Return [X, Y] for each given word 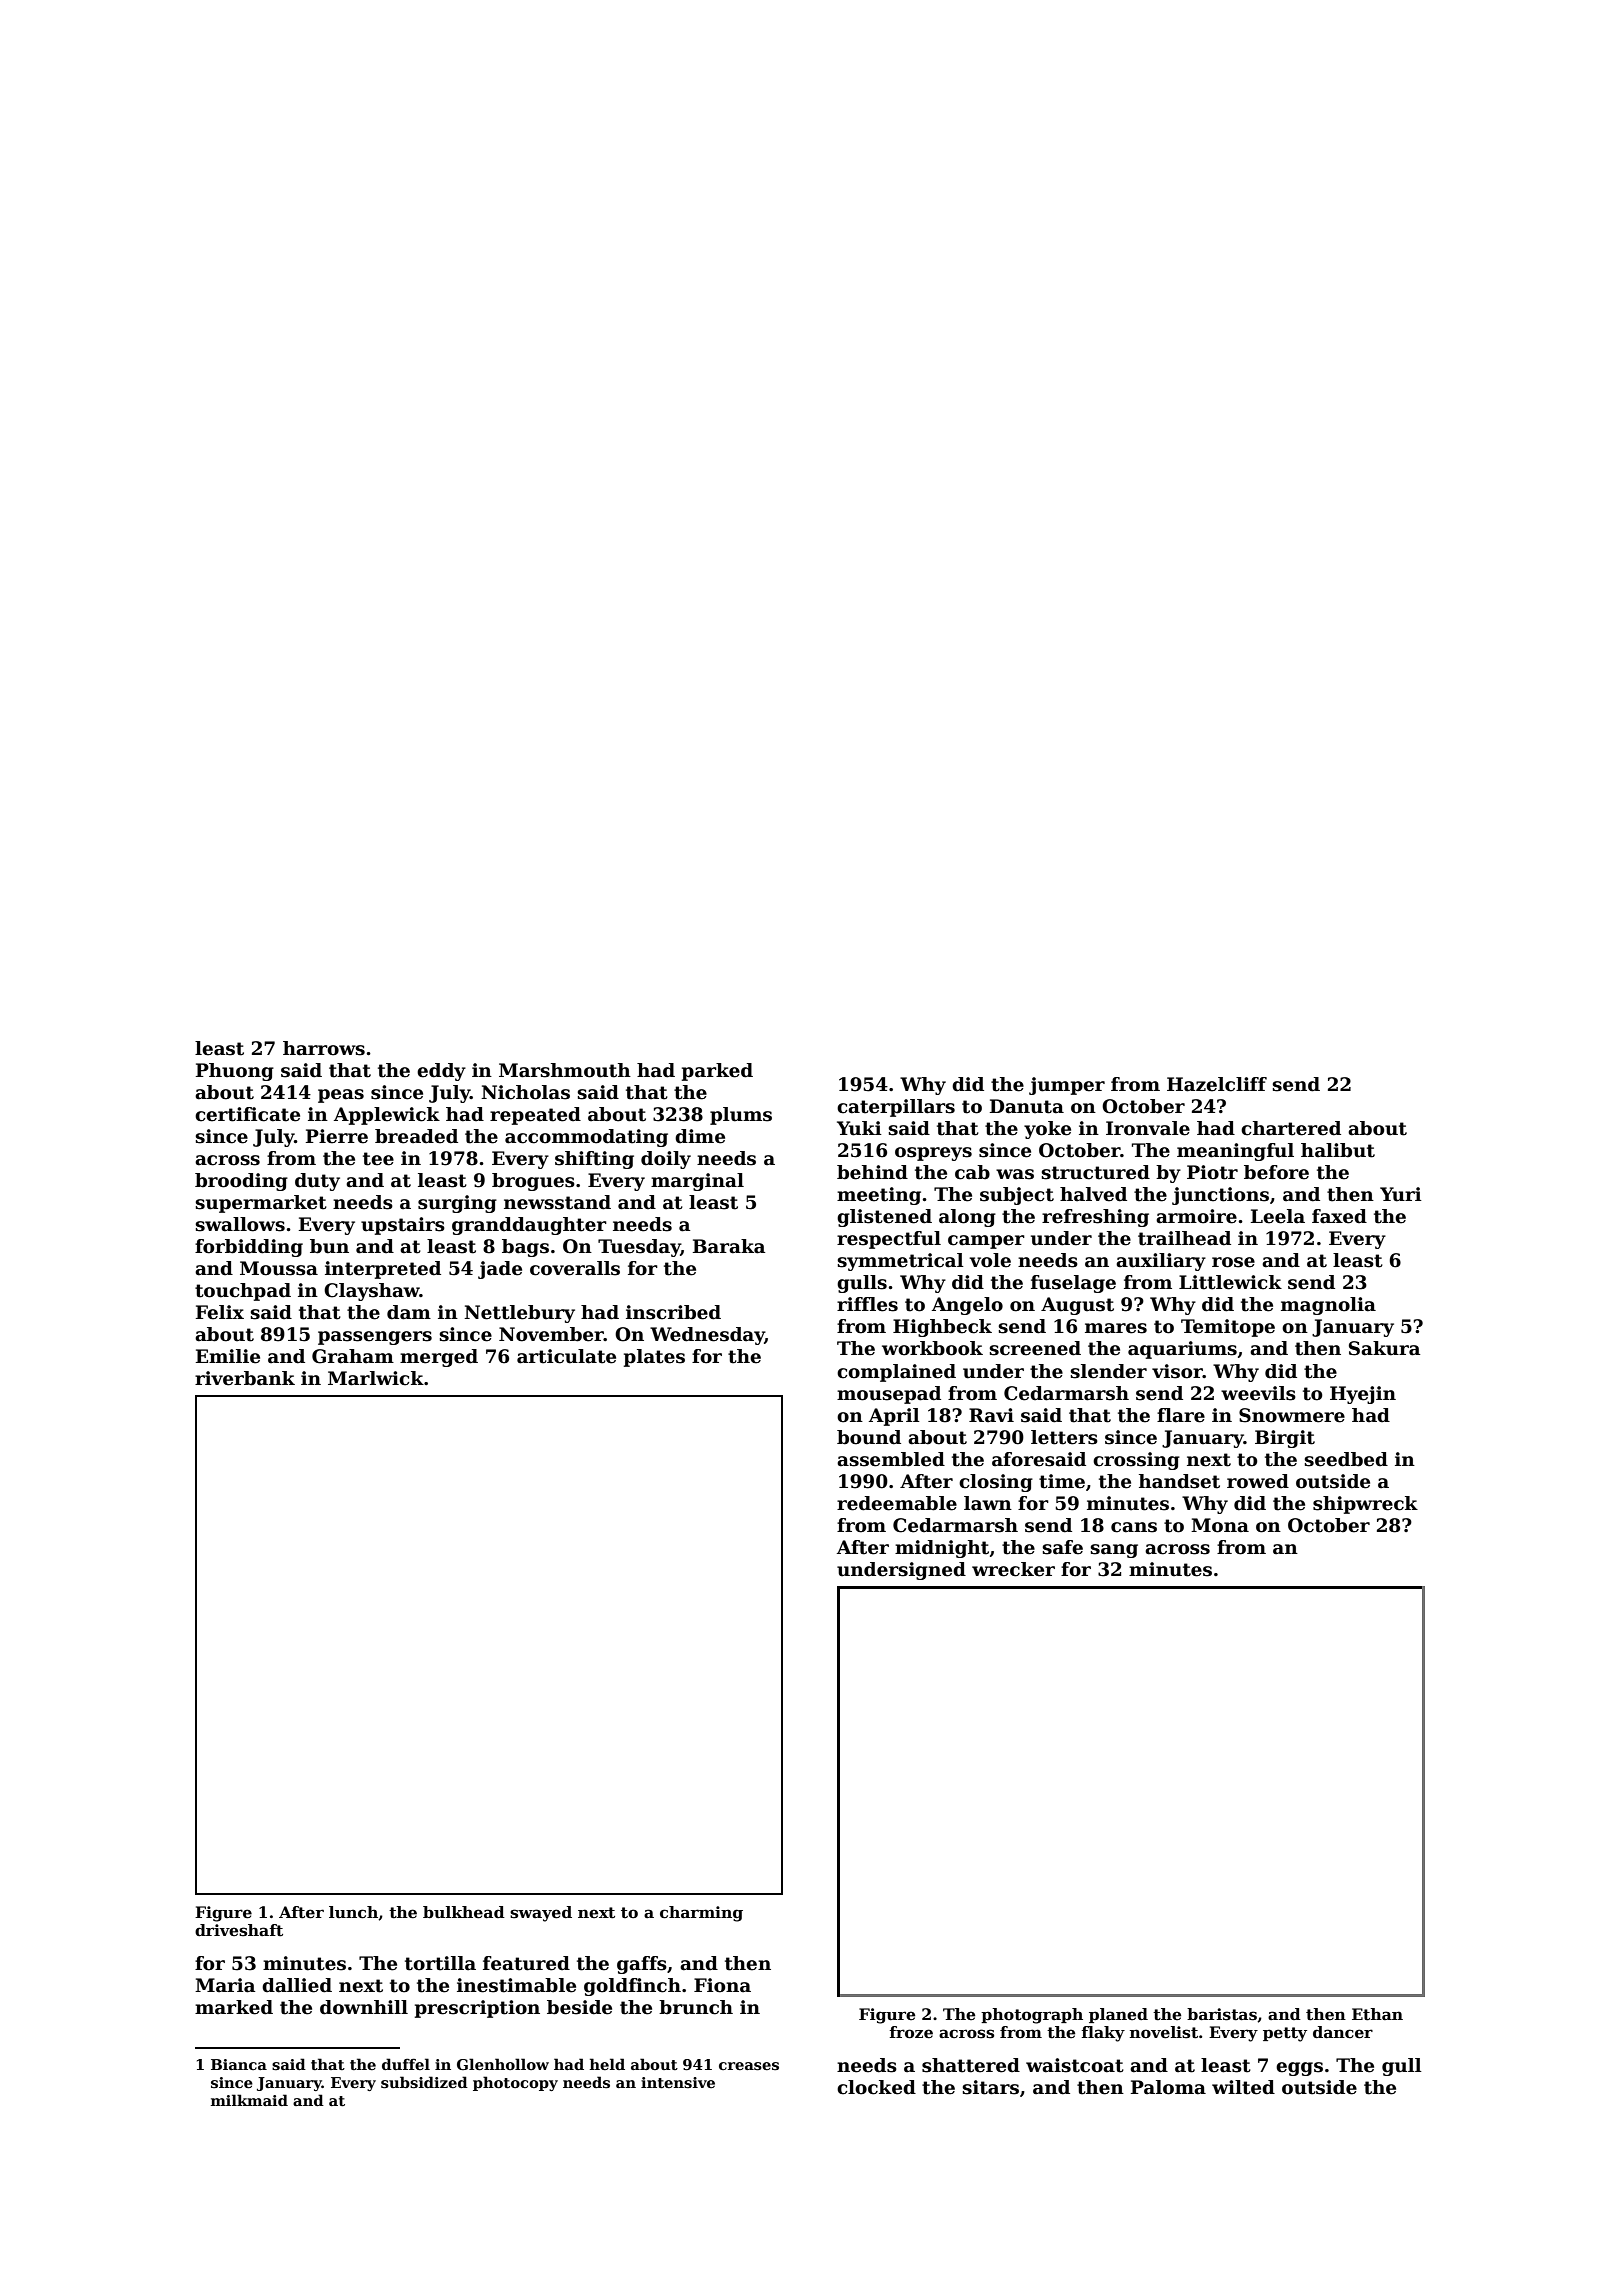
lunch [353, 1912]
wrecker [1013, 1569]
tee [378, 1159]
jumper [1067, 1086]
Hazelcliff [1217, 1084]
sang [1114, 1551]
